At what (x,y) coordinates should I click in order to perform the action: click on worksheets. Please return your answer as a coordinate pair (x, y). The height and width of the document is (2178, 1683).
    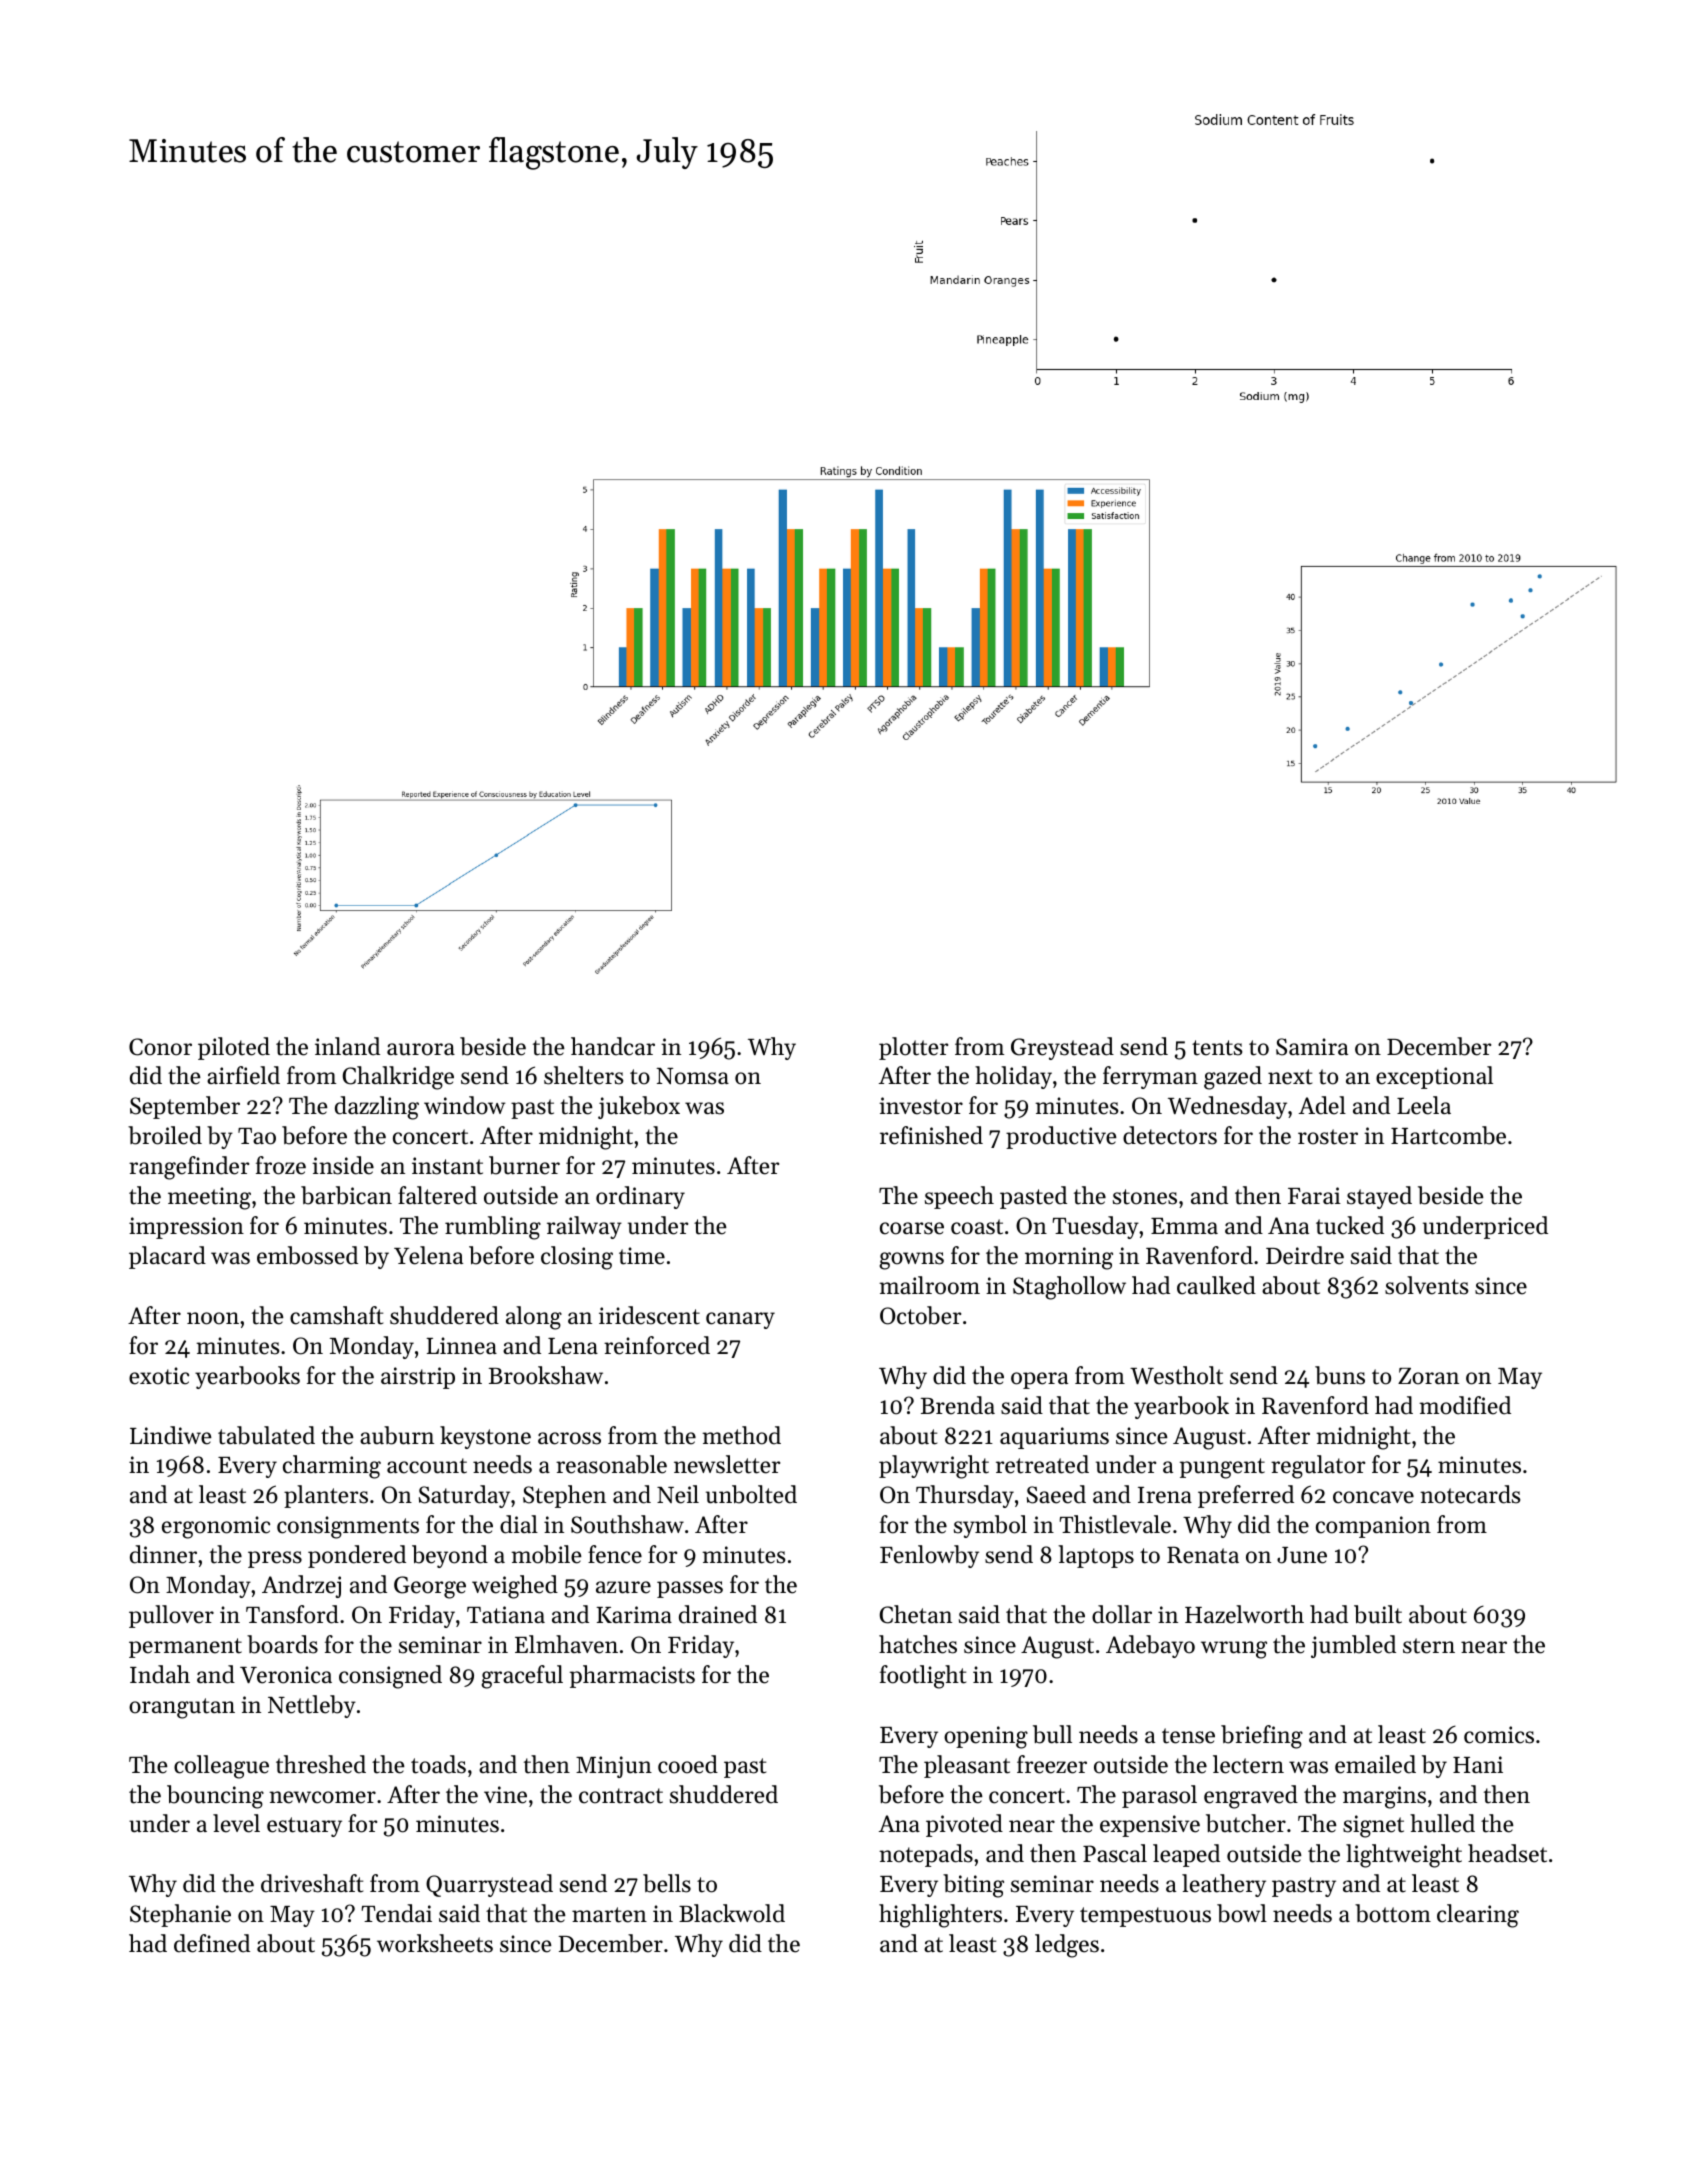
    Looking at the image, I should click on (435, 1943).
